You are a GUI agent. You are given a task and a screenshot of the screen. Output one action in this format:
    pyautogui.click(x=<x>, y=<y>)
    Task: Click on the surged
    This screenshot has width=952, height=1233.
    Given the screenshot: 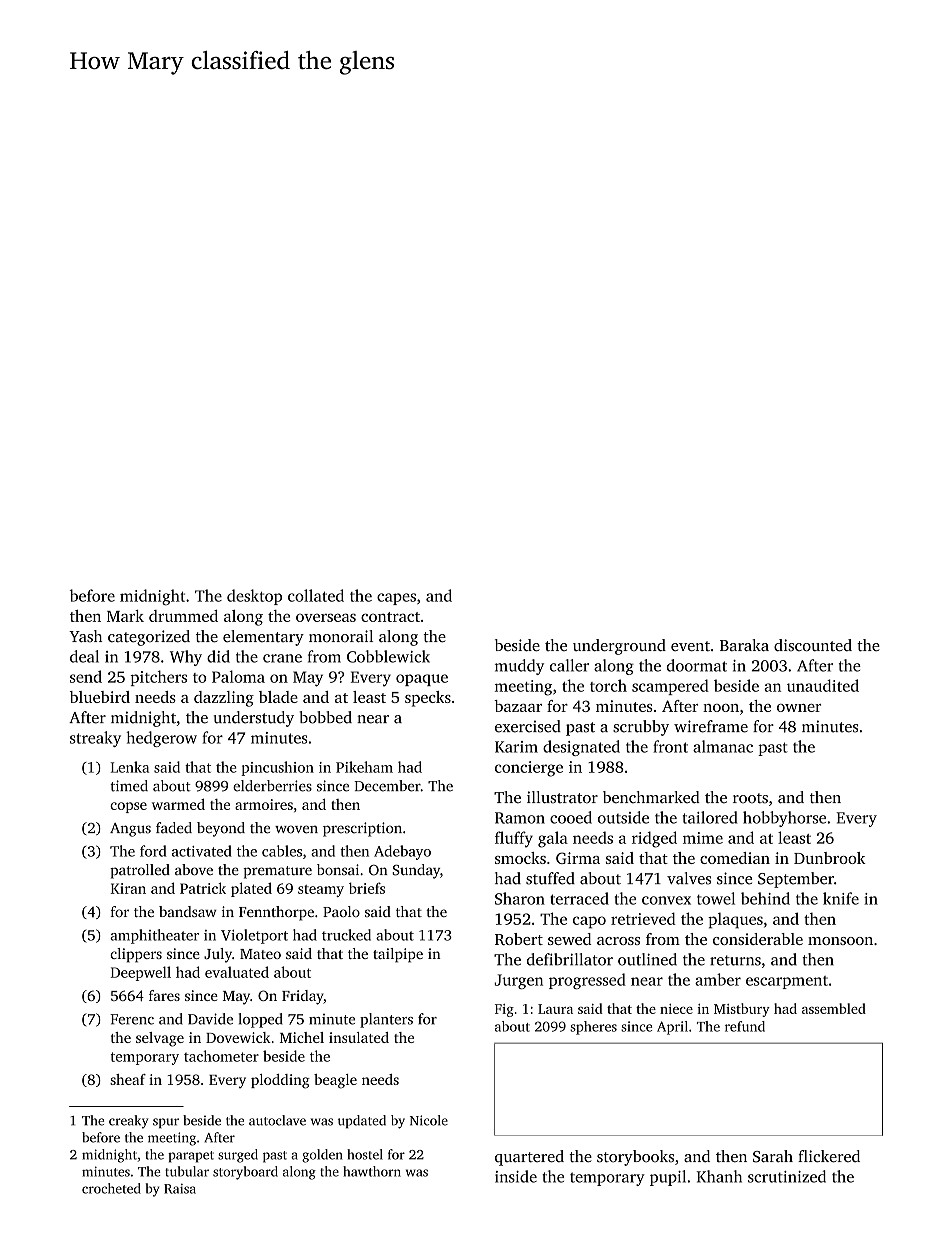 What is the action you would take?
    pyautogui.click(x=238, y=1156)
